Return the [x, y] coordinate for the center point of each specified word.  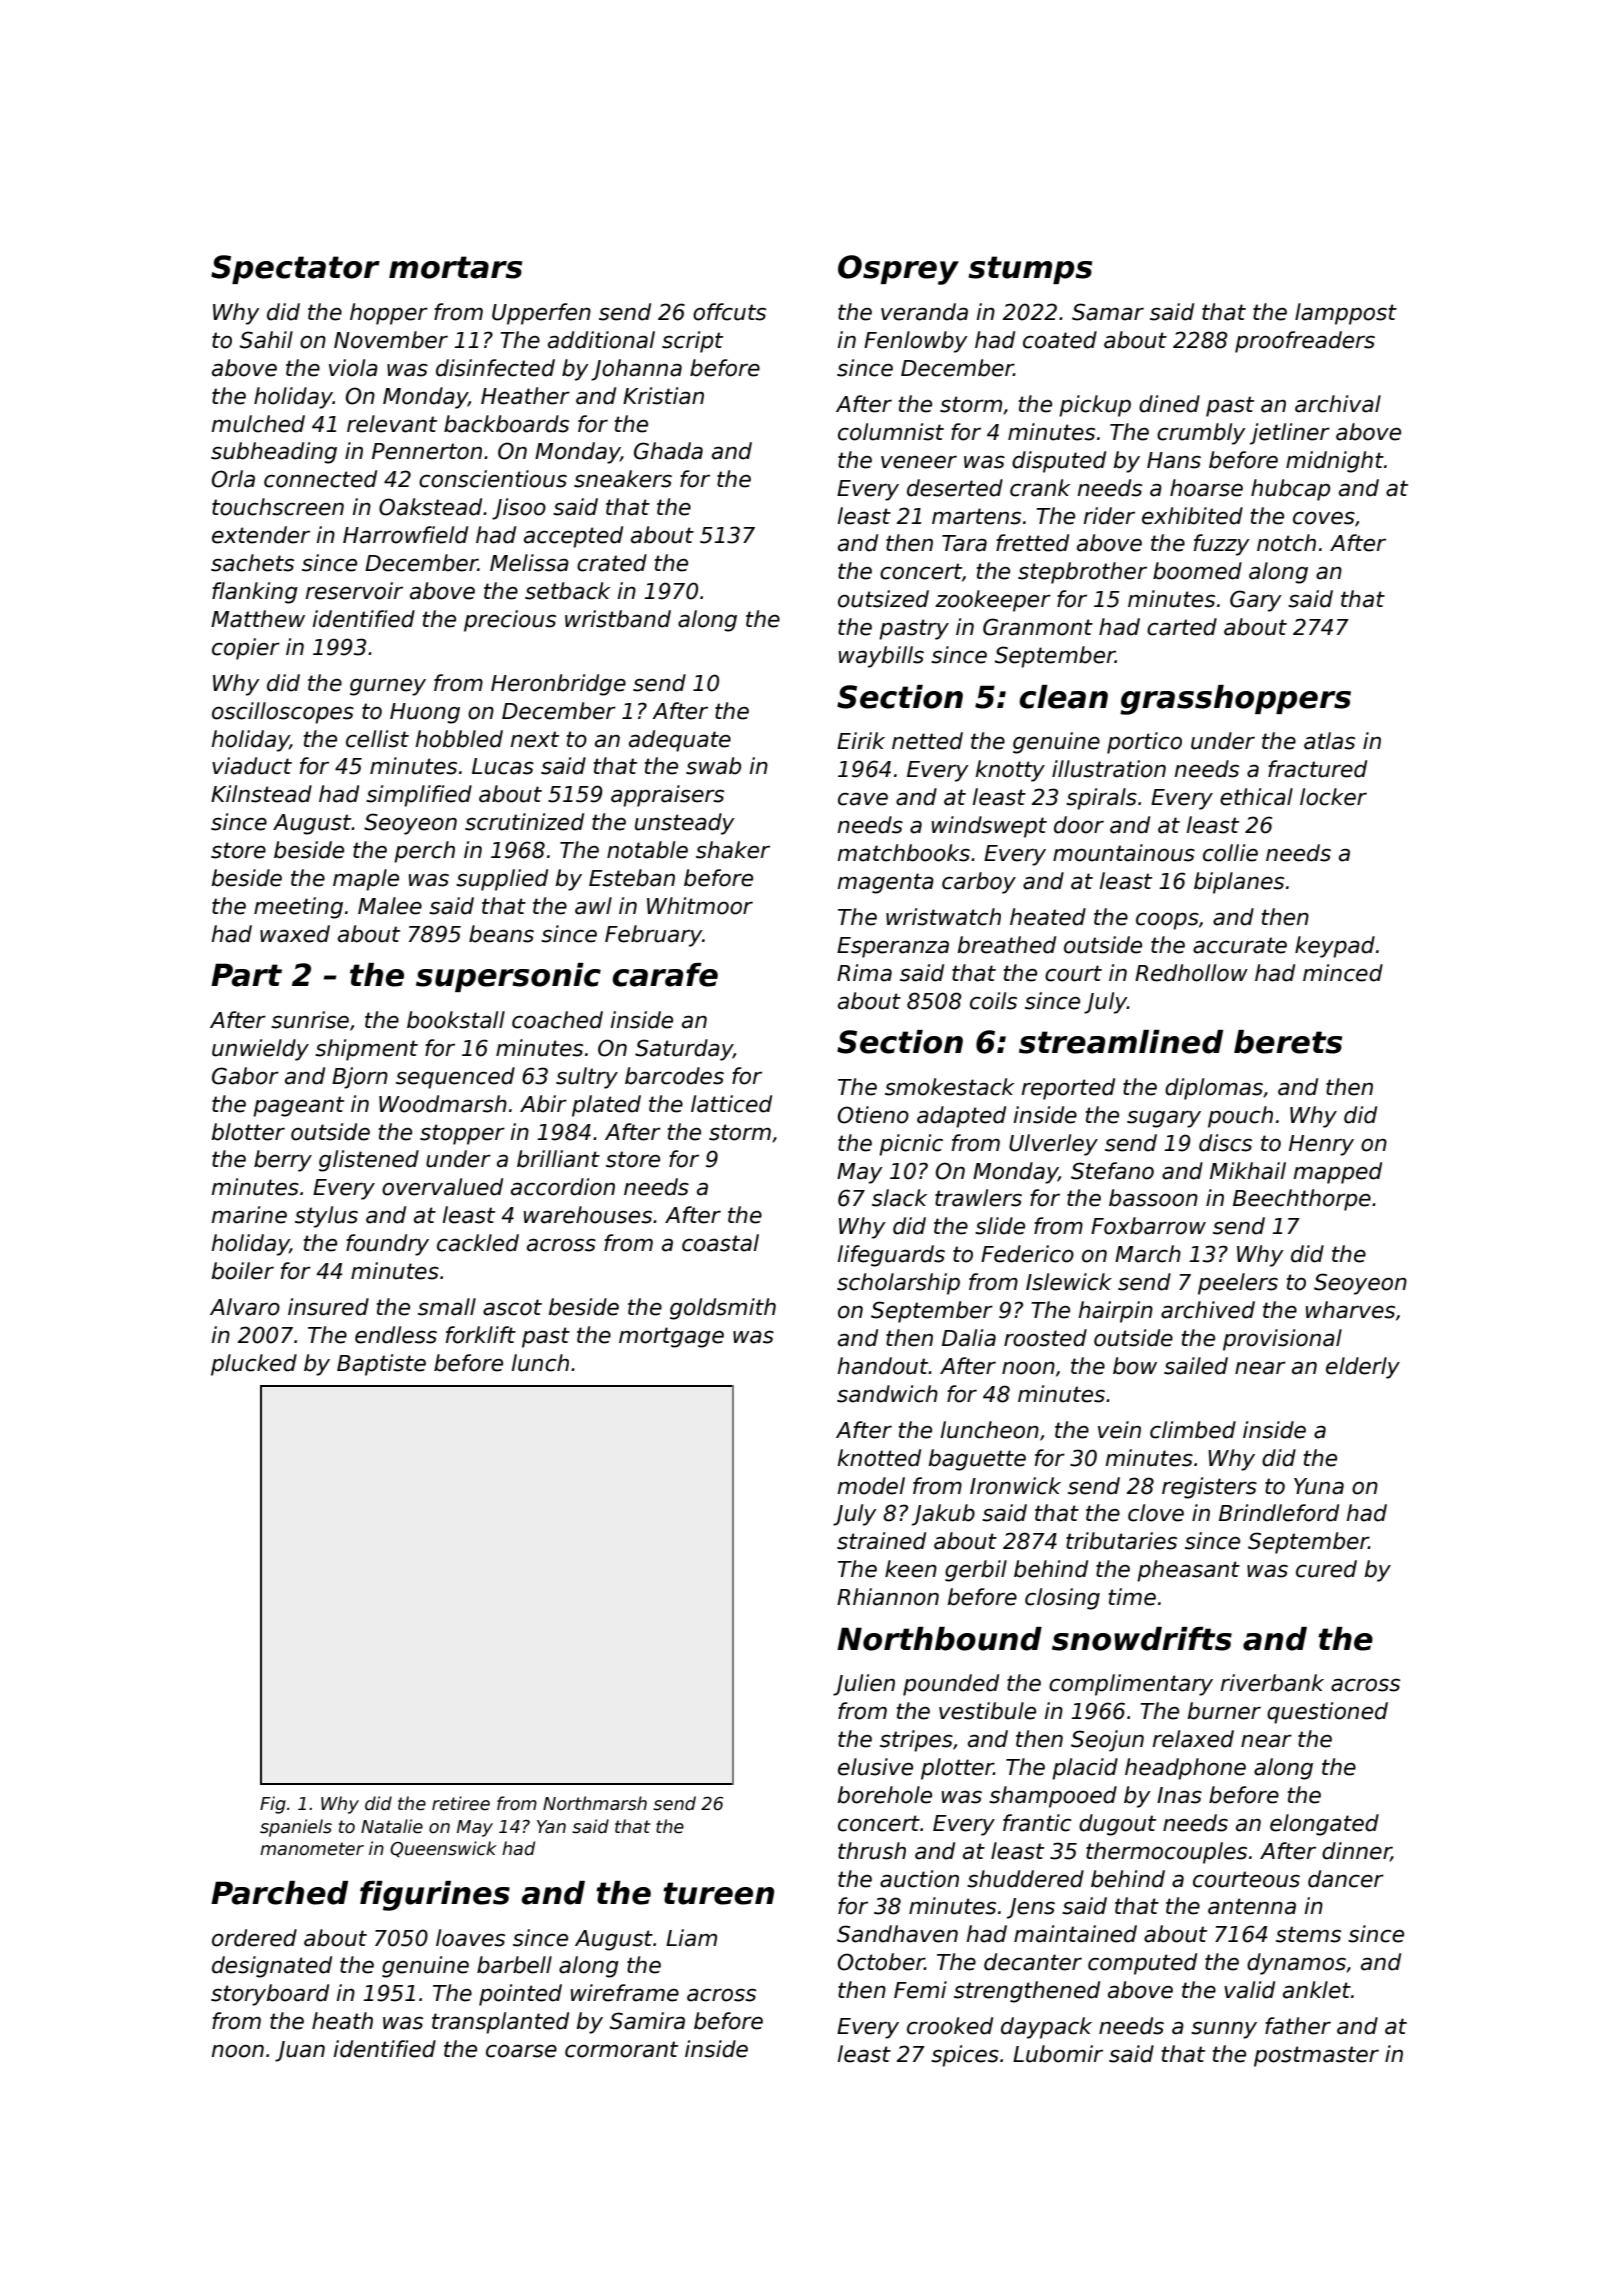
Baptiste [381, 1365]
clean [1063, 697]
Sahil [266, 340]
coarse [521, 2051]
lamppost [1346, 314]
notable [647, 850]
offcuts [729, 312]
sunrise [310, 1020]
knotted [879, 1458]
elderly [1363, 1368]
